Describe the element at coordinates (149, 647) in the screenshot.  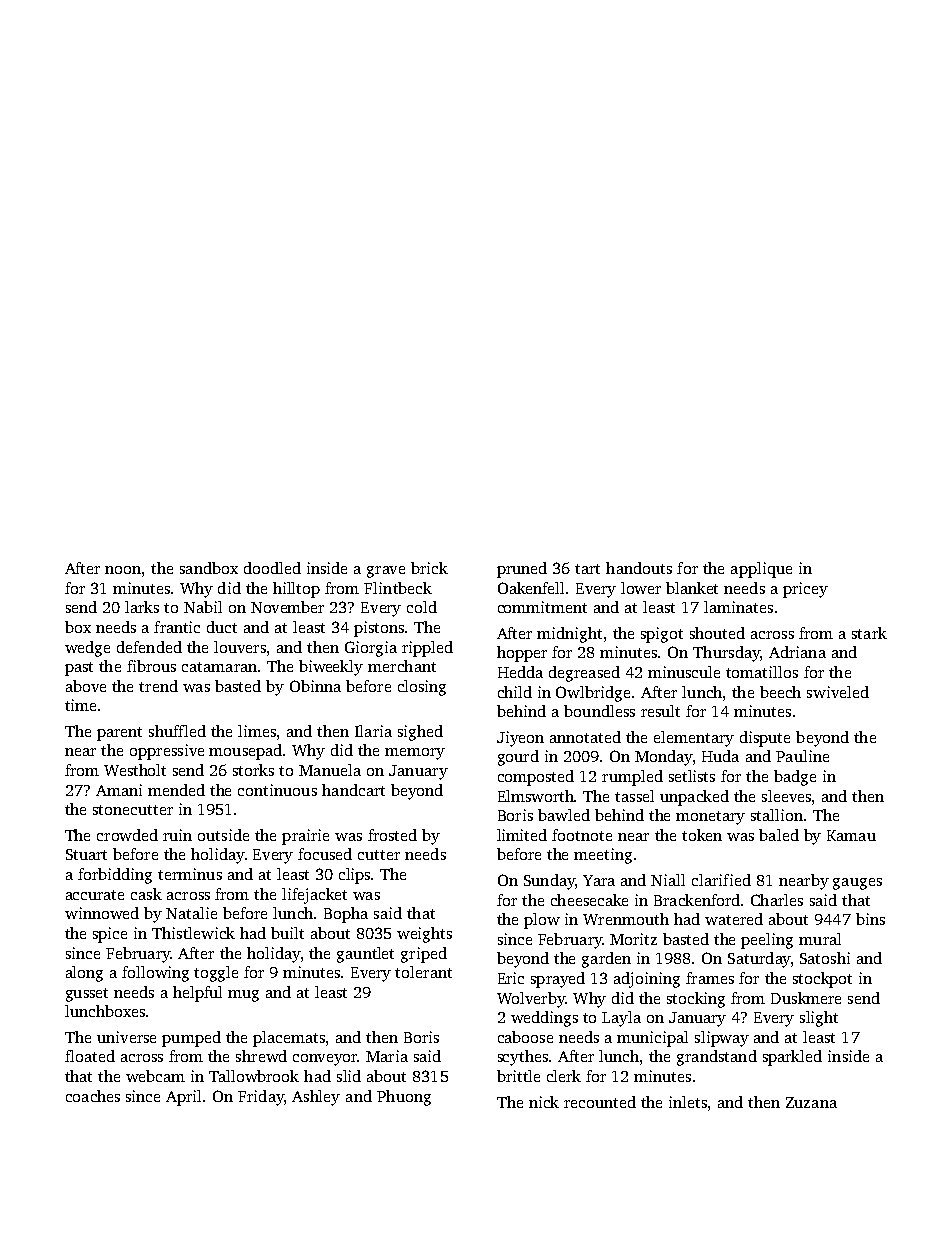
I see `defended` at that location.
